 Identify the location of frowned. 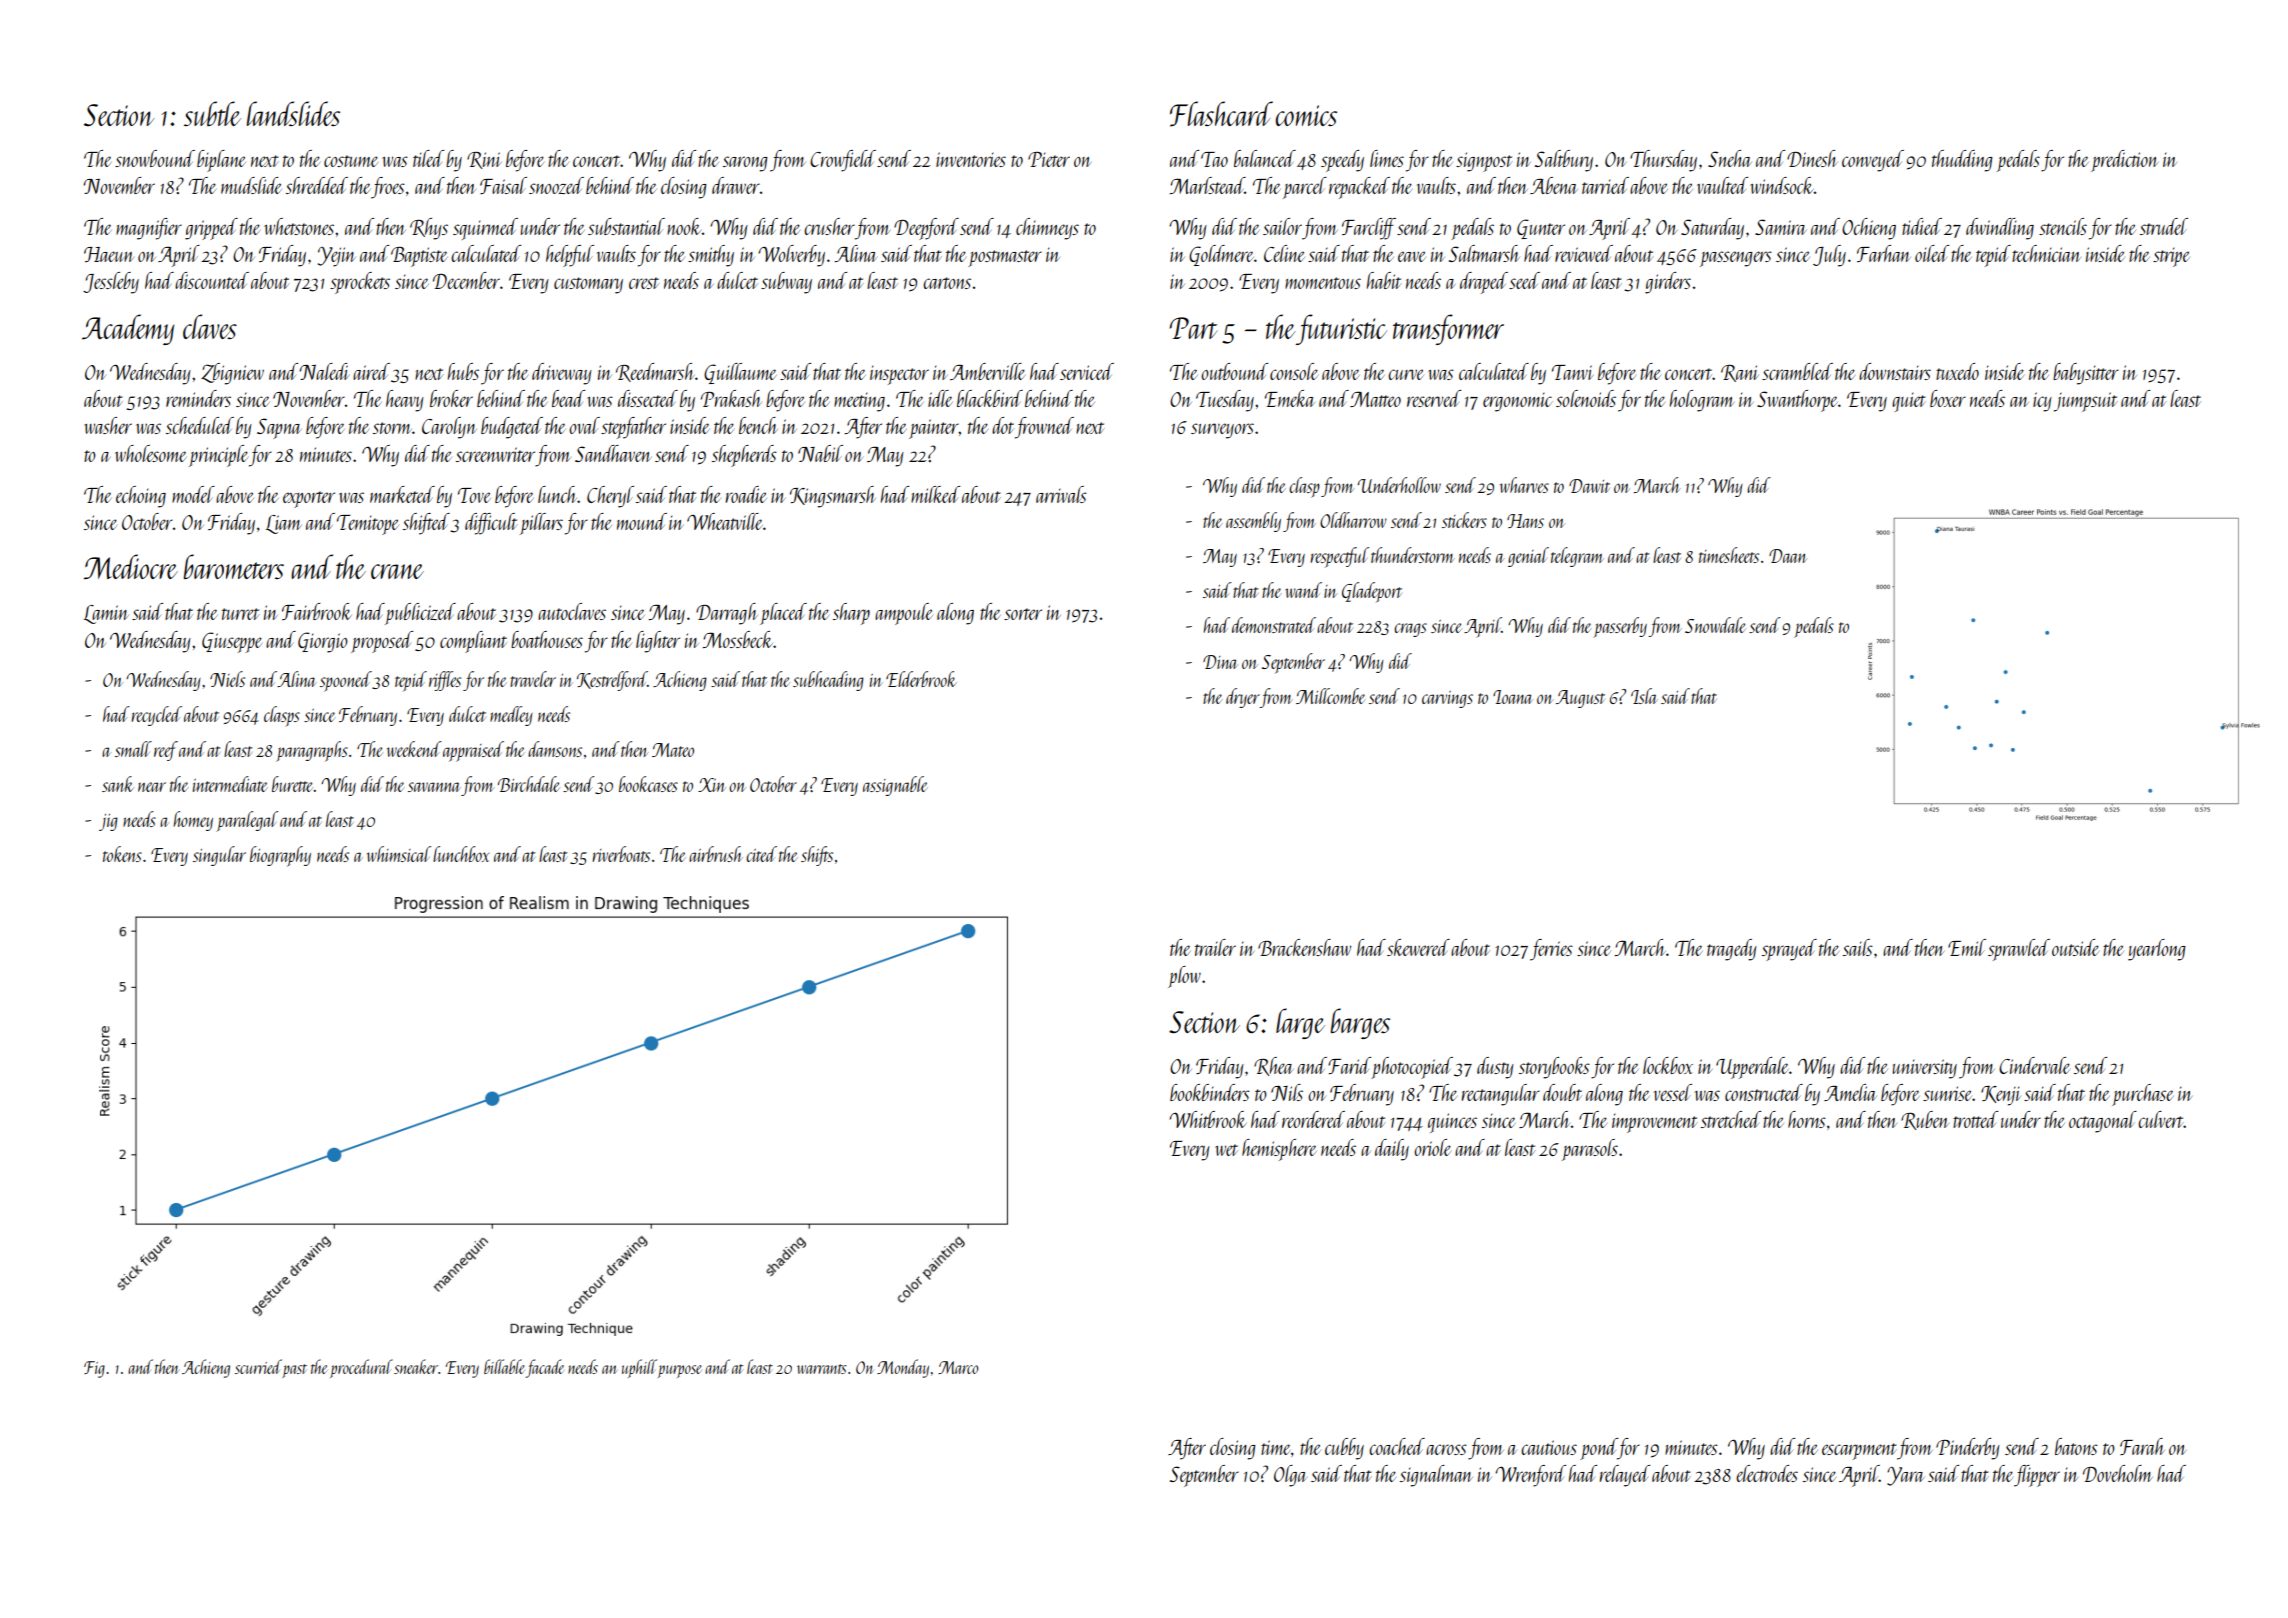
(1044, 428).
